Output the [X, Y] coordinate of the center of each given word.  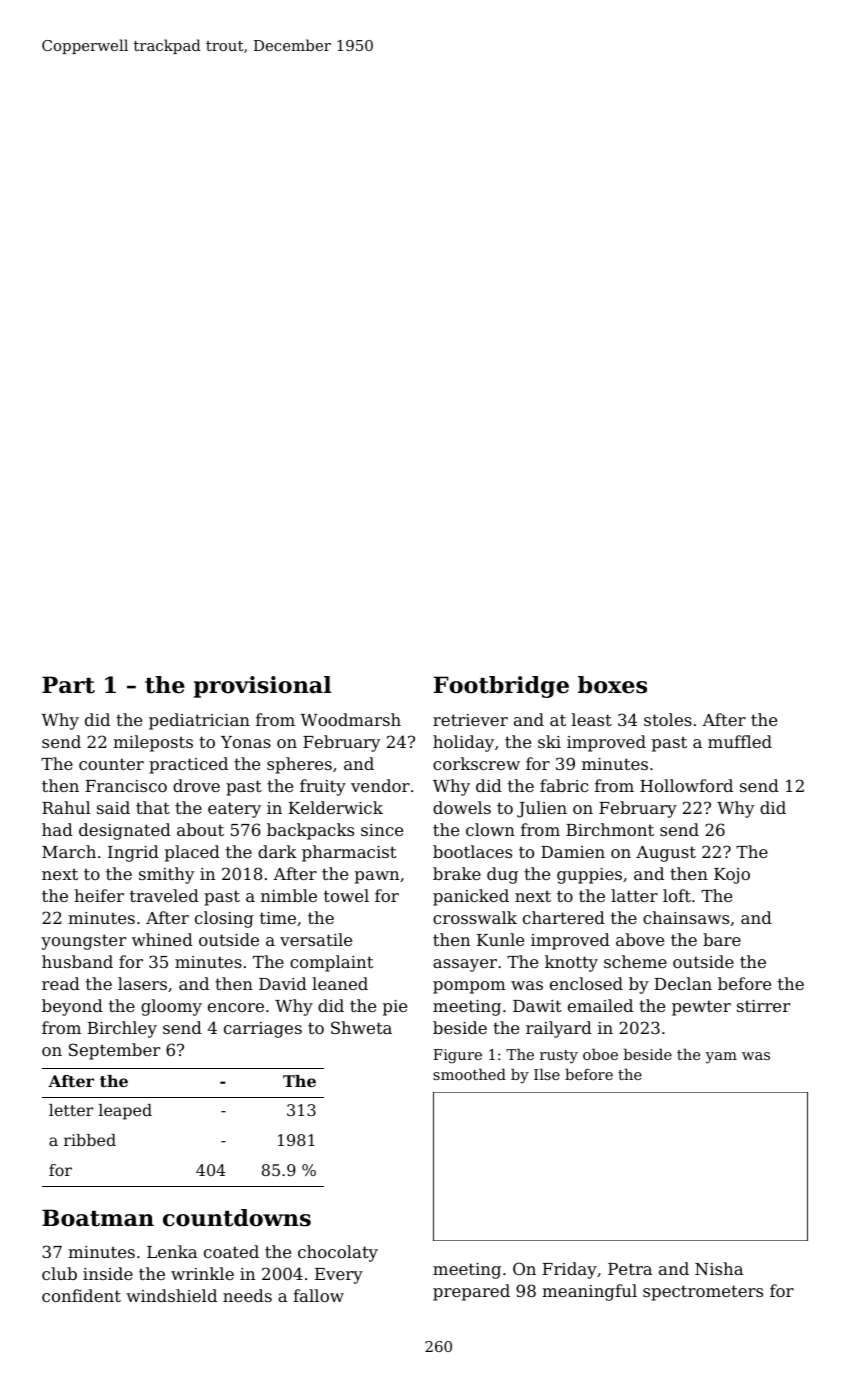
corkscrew [476, 763]
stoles [668, 719]
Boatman [98, 1218]
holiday [463, 743]
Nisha [719, 1268]
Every [339, 1276]
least [592, 719]
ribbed [90, 1140]
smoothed [469, 1074]
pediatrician [199, 721]
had [57, 829]
